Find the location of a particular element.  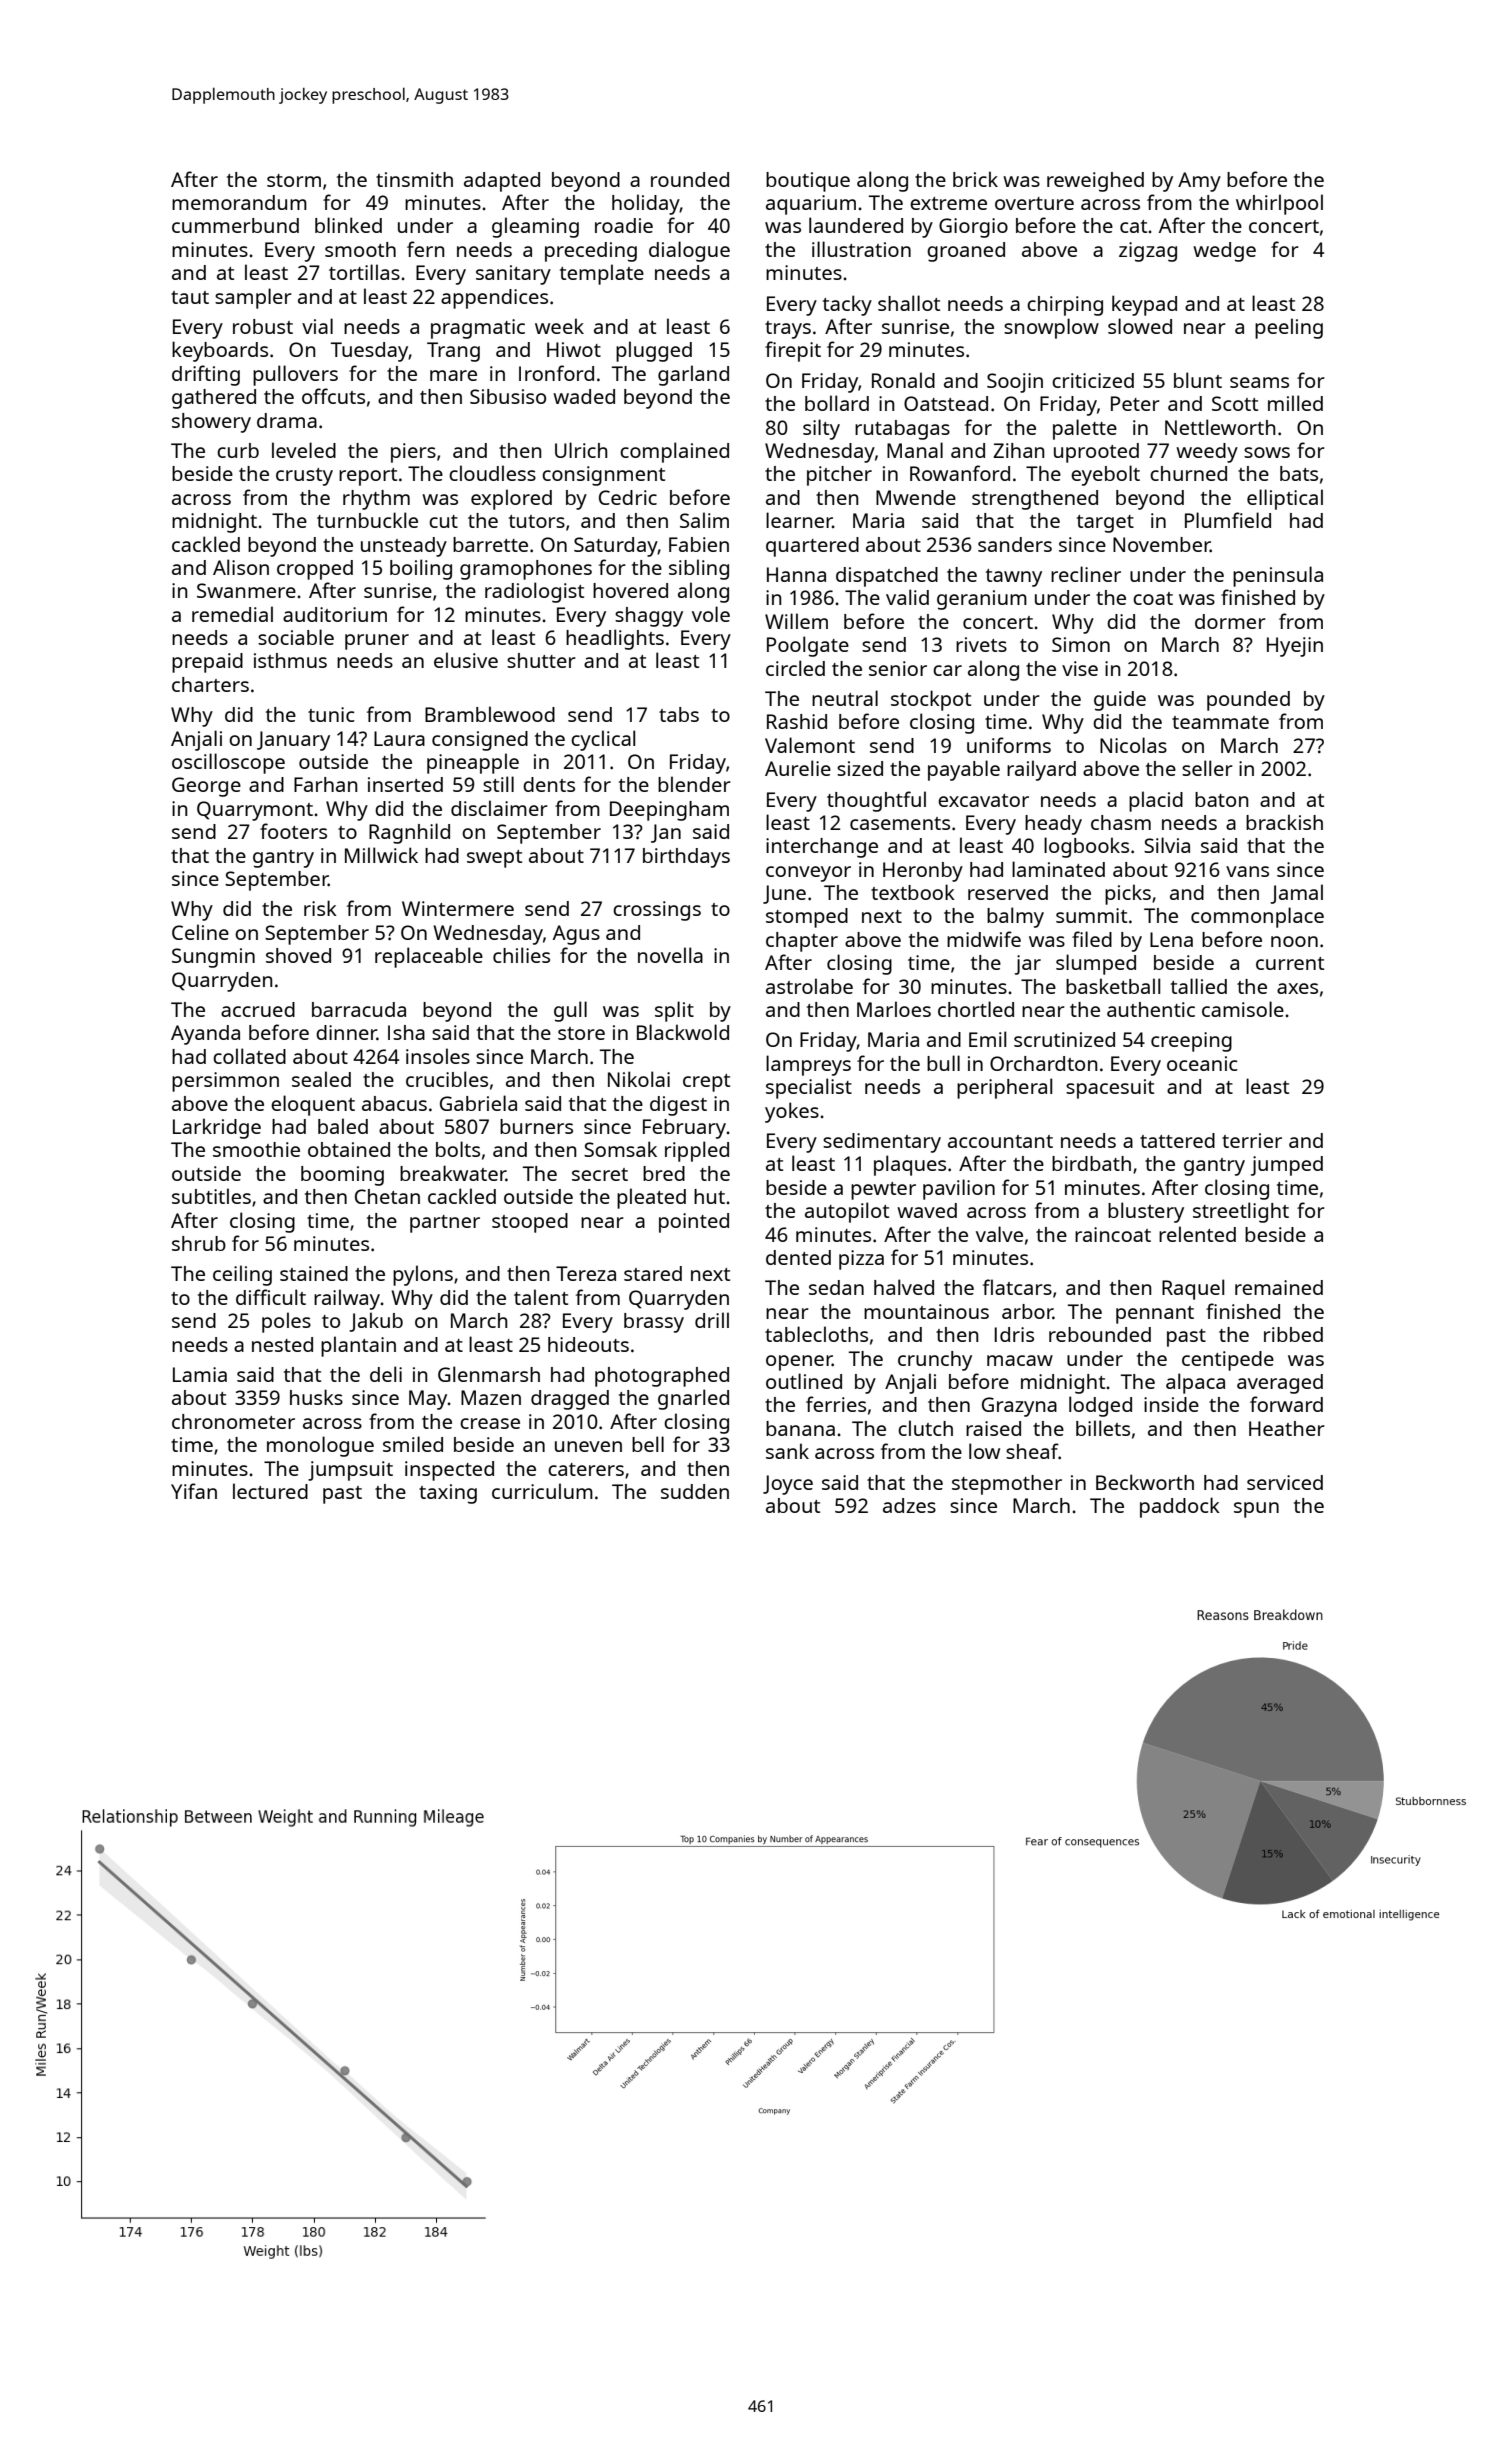

reweighed is located at coordinates (1095, 182).
